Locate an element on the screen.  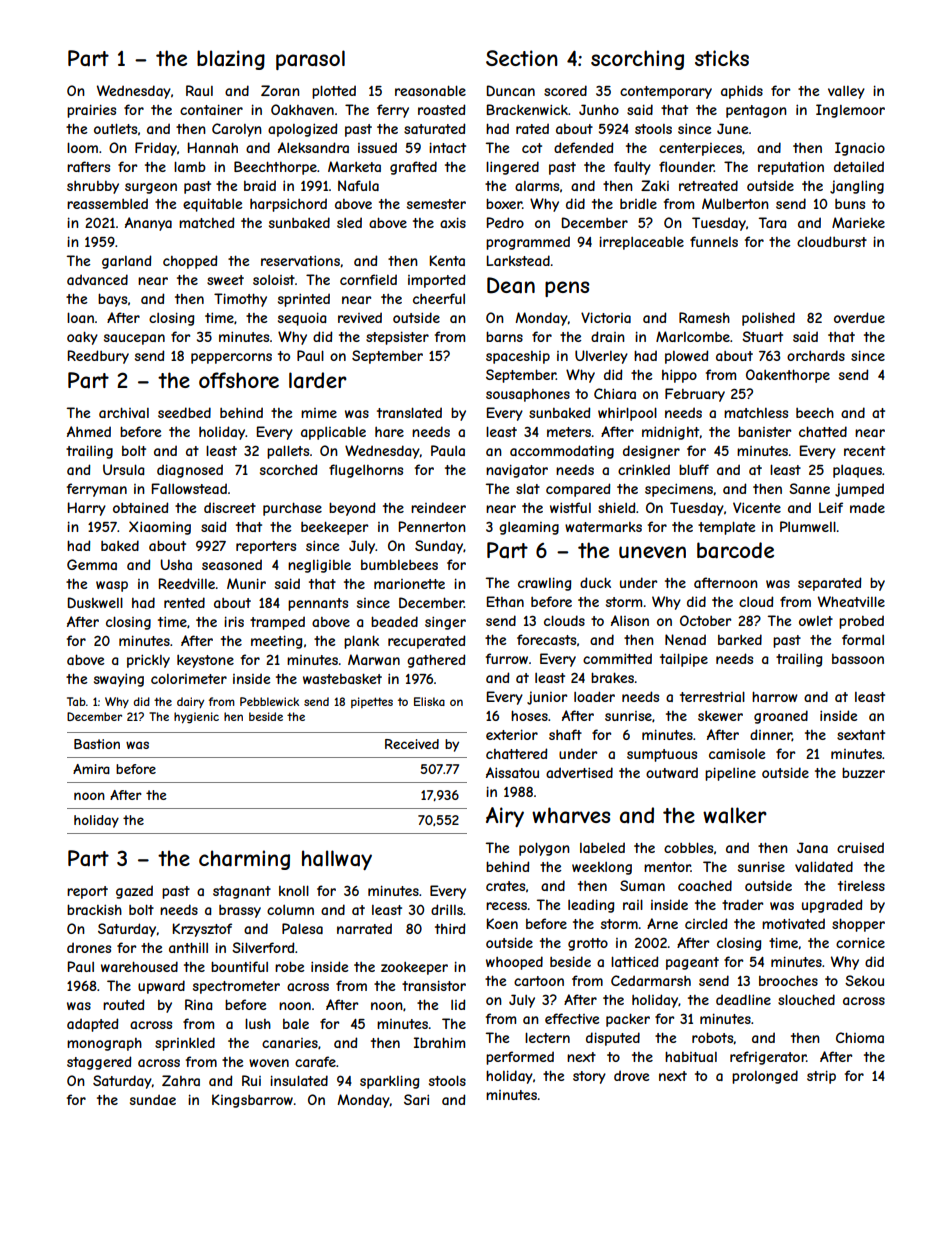
routed is located at coordinates (123, 1004).
